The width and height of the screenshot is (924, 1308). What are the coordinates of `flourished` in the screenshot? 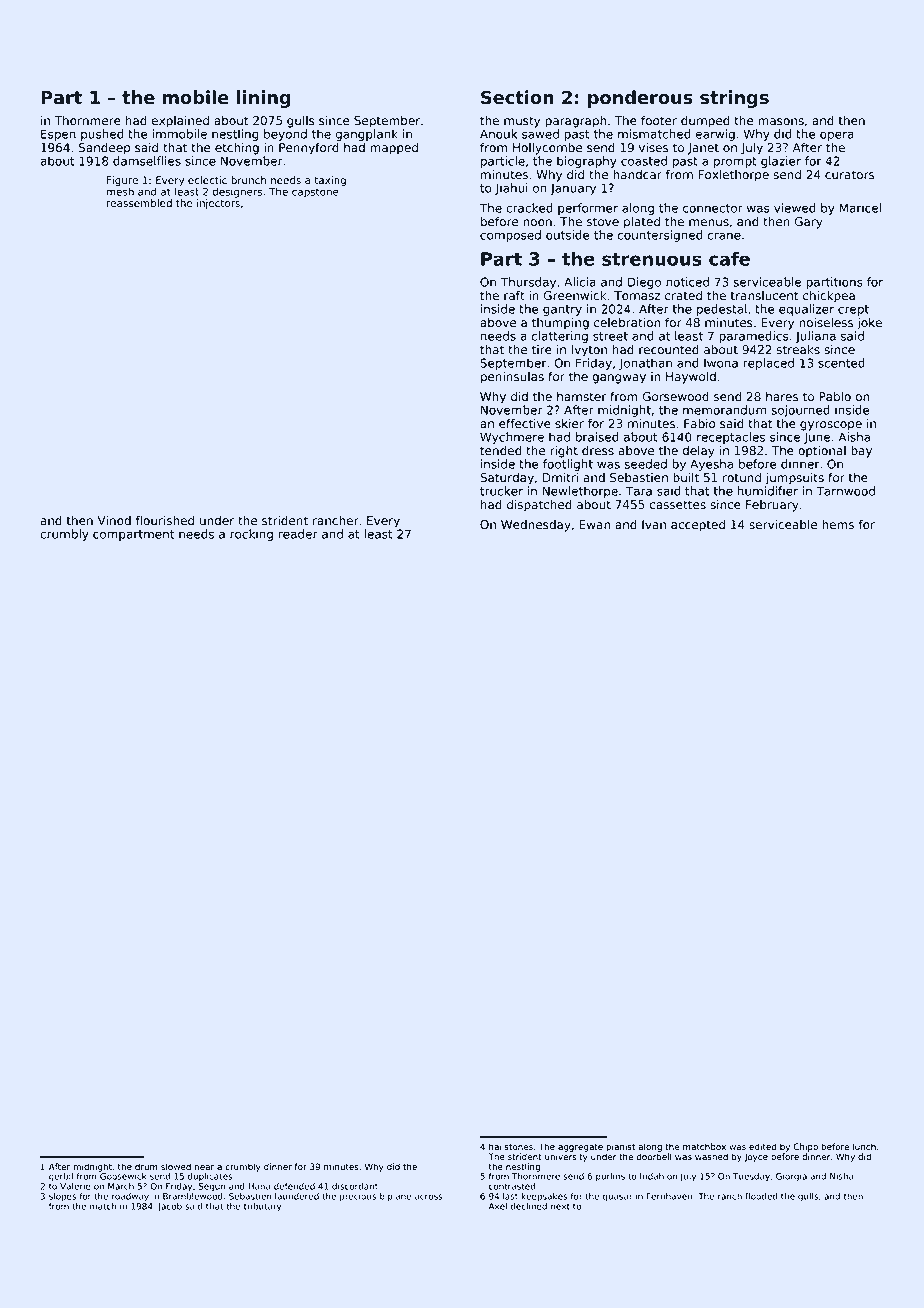 It's located at (165, 520).
